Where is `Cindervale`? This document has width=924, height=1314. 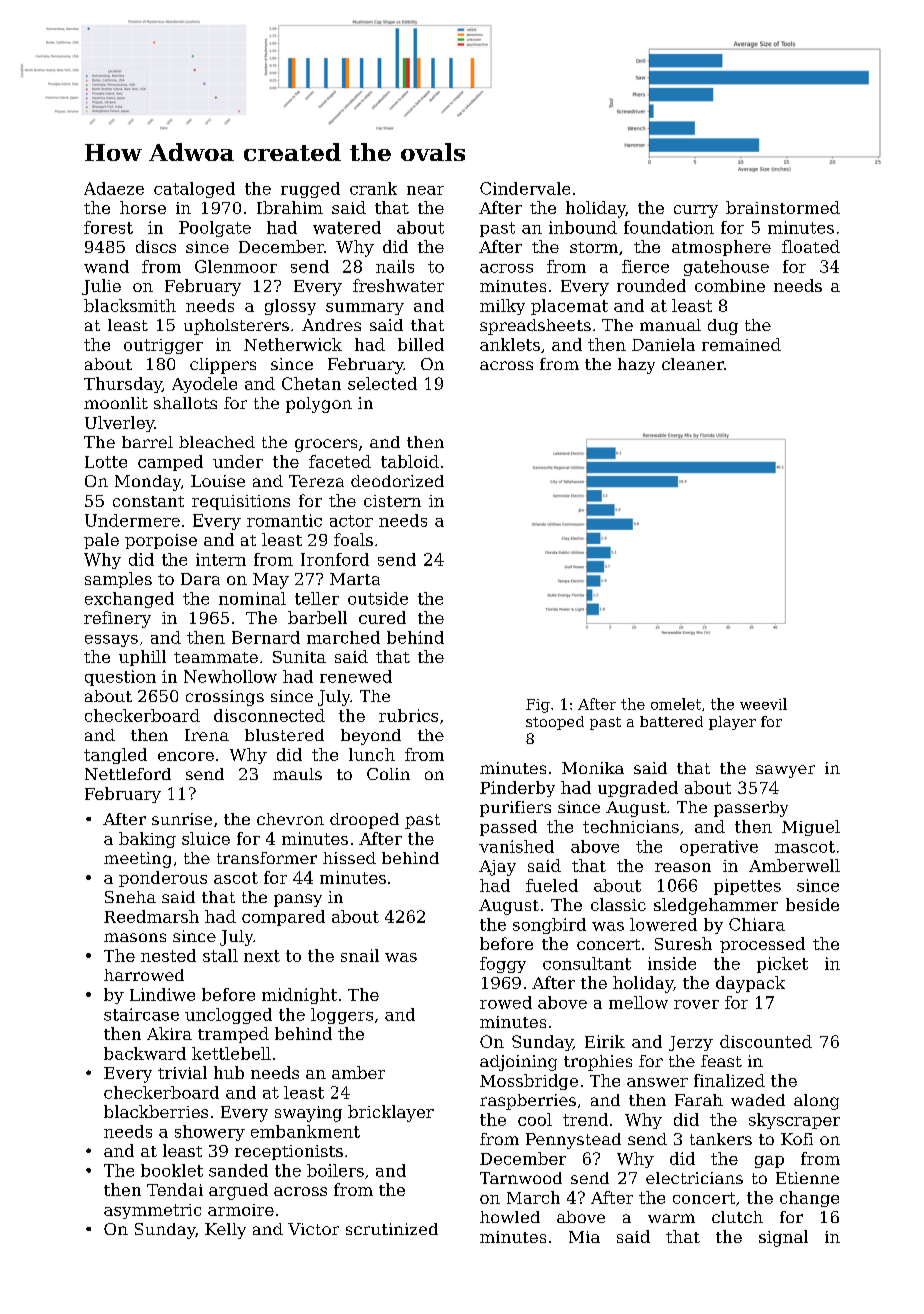
Cindervale is located at coordinates (525, 188).
